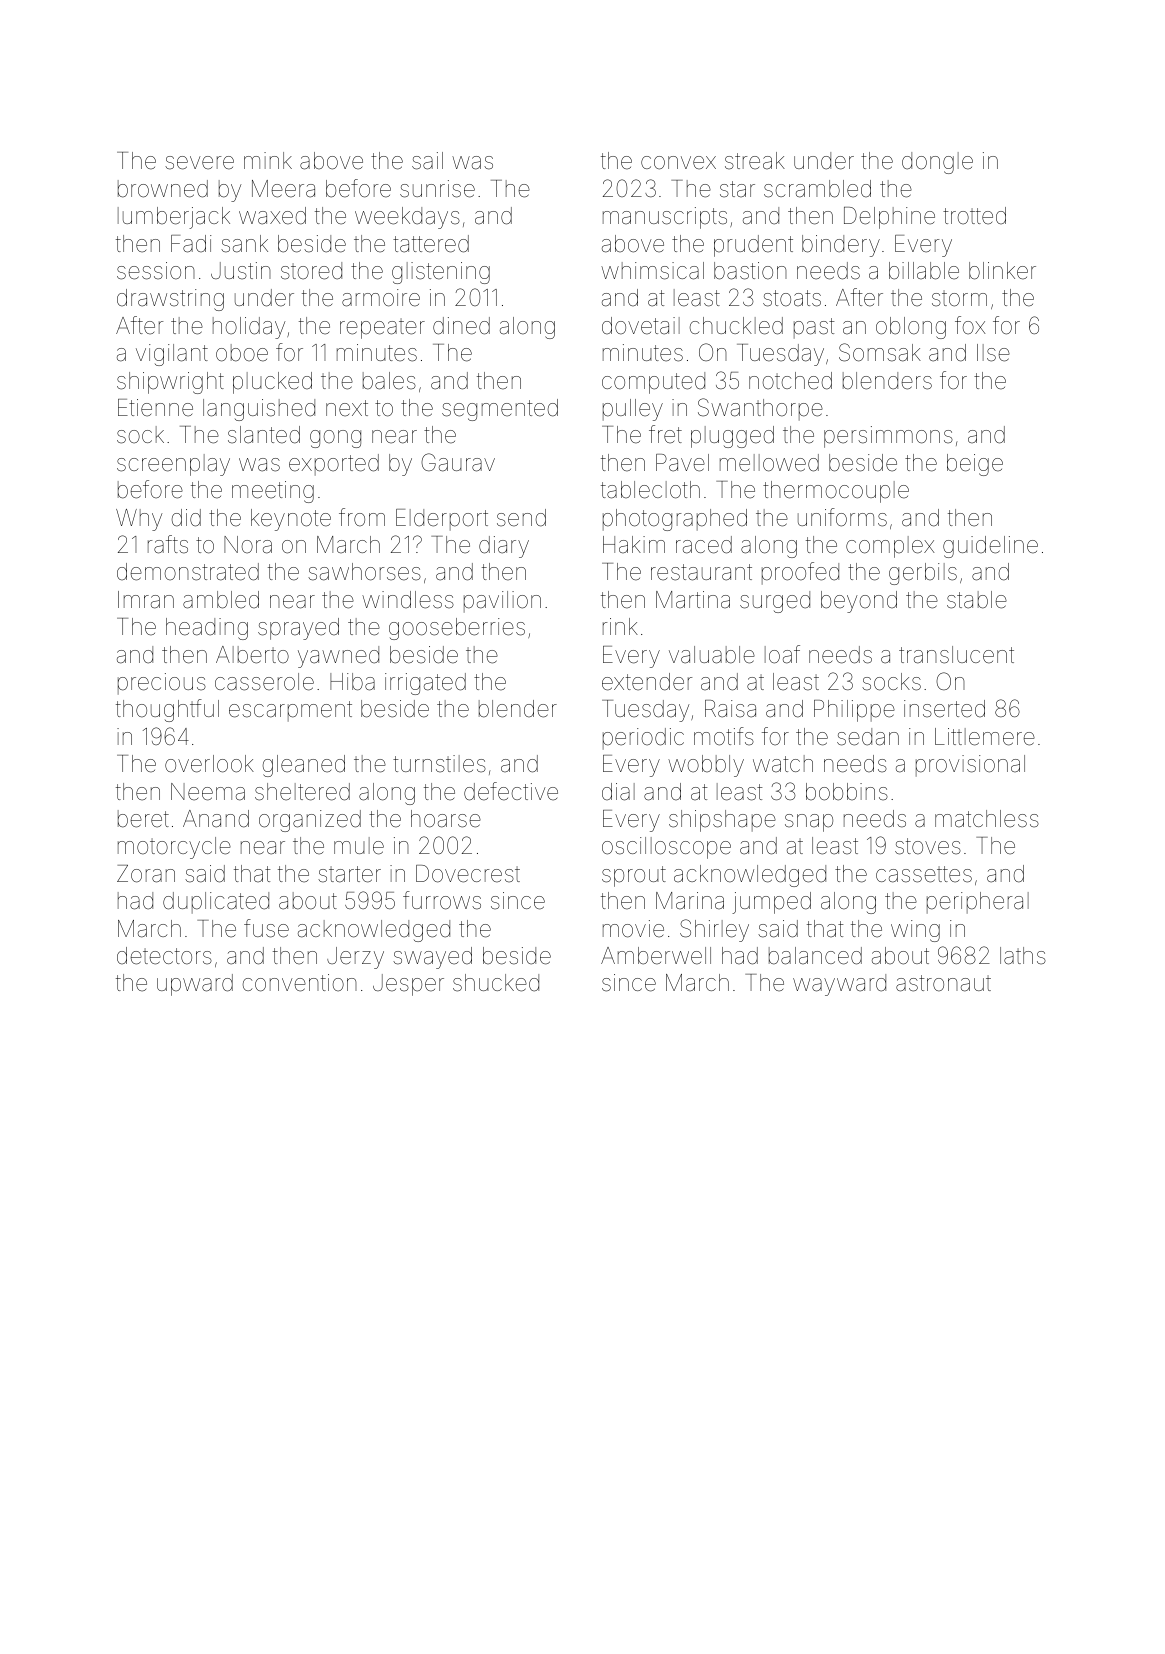  I want to click on Meera, so click(283, 189).
